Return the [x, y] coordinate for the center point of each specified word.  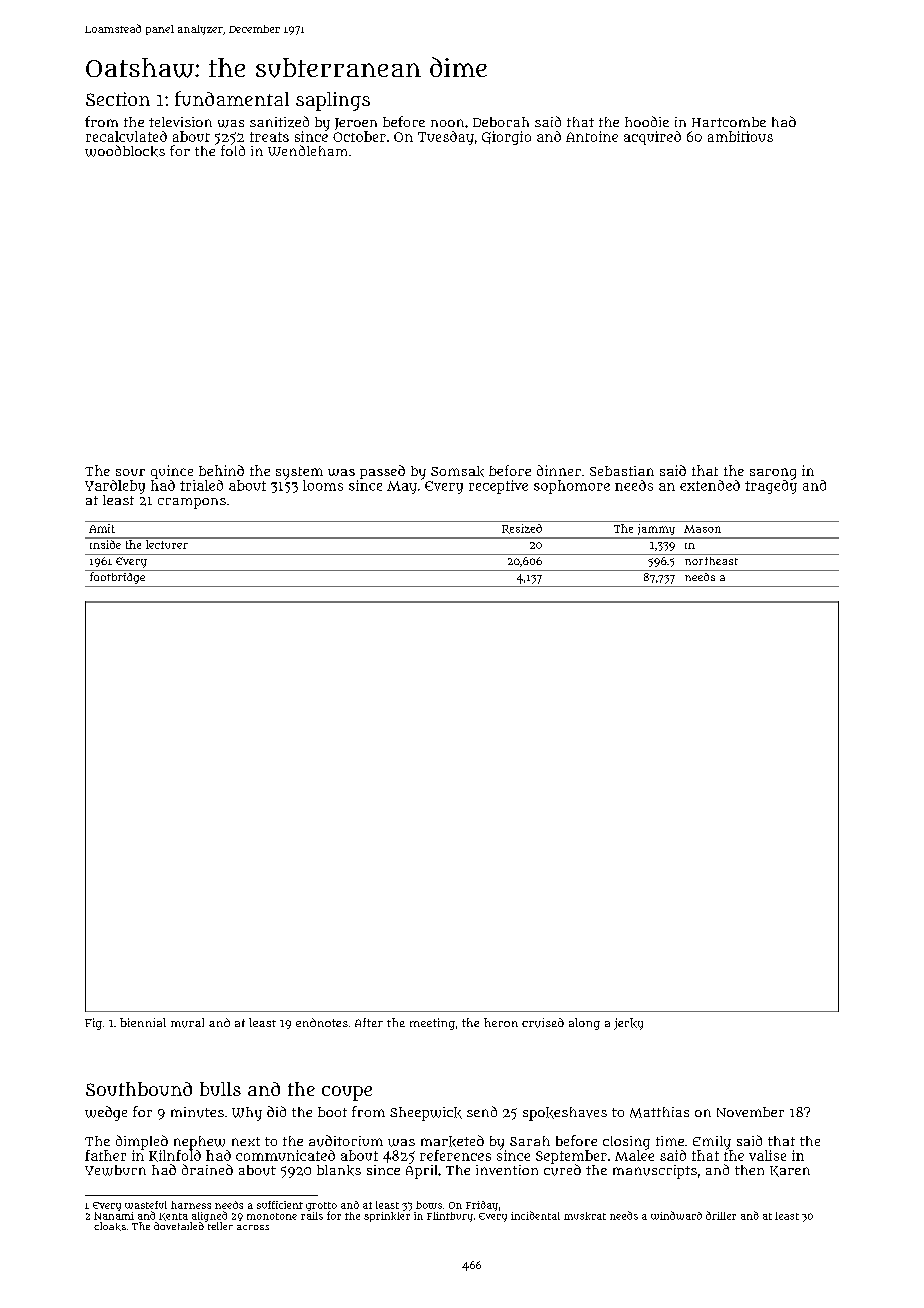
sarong [773, 474]
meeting [432, 1024]
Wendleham [307, 150]
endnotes [322, 1022]
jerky [628, 1024]
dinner [559, 470]
